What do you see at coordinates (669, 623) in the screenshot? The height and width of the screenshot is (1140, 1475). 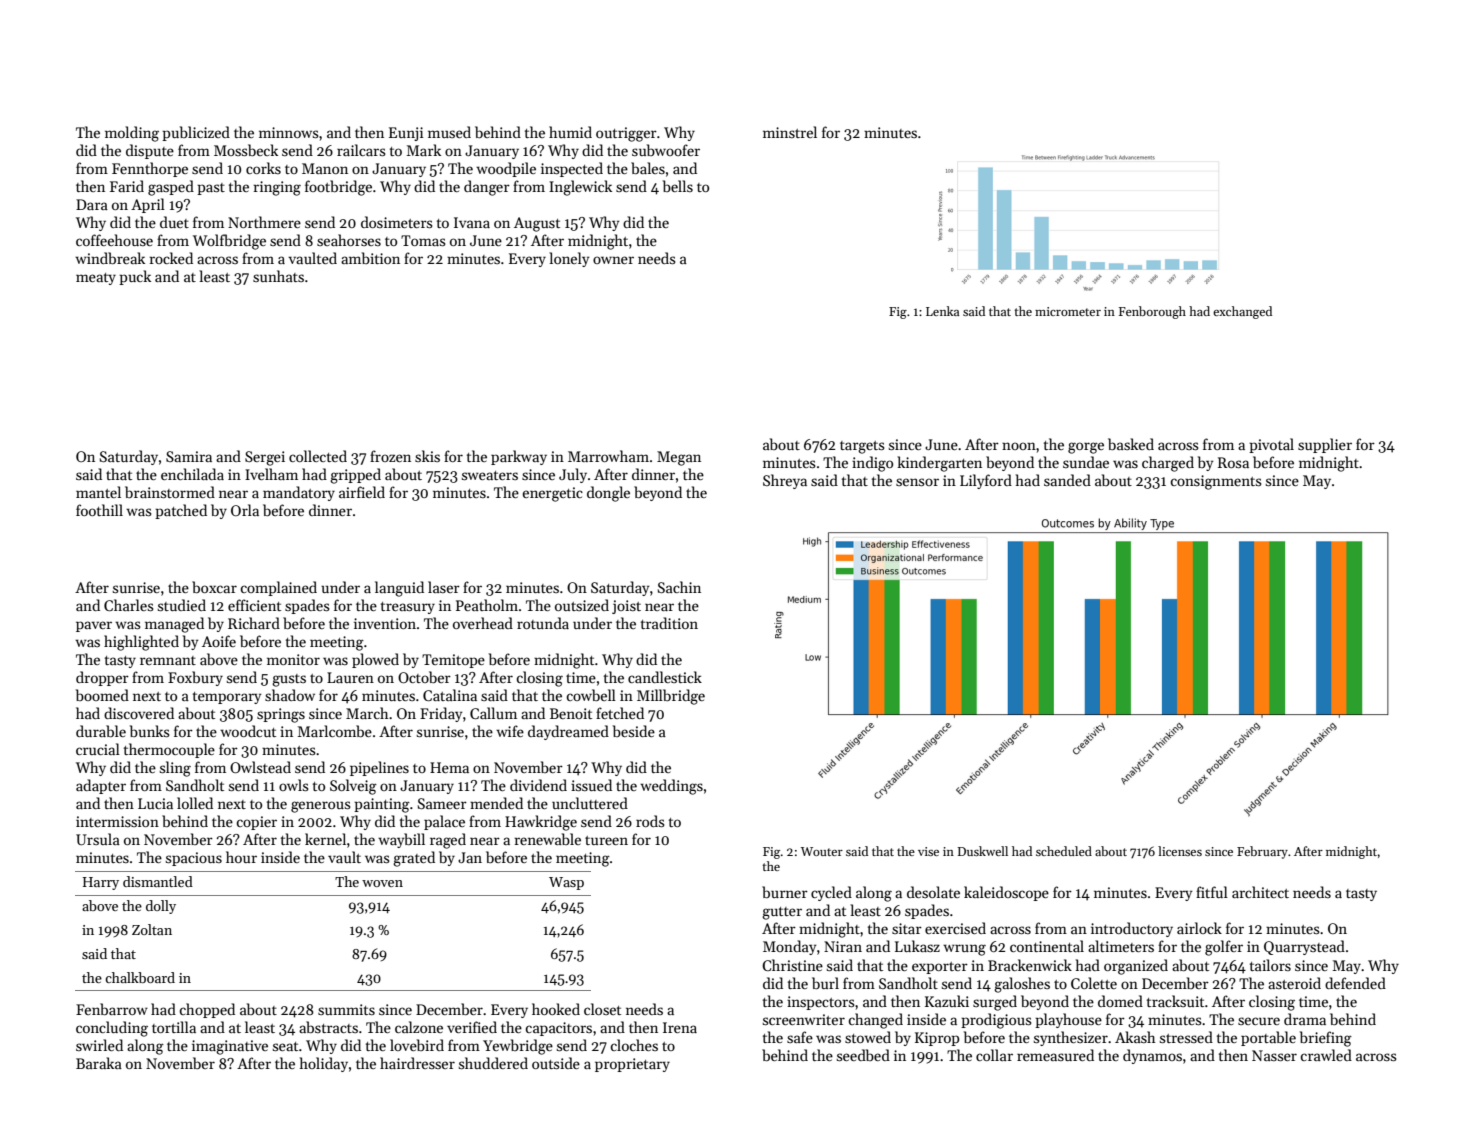 I see `tradition` at bounding box center [669, 623].
